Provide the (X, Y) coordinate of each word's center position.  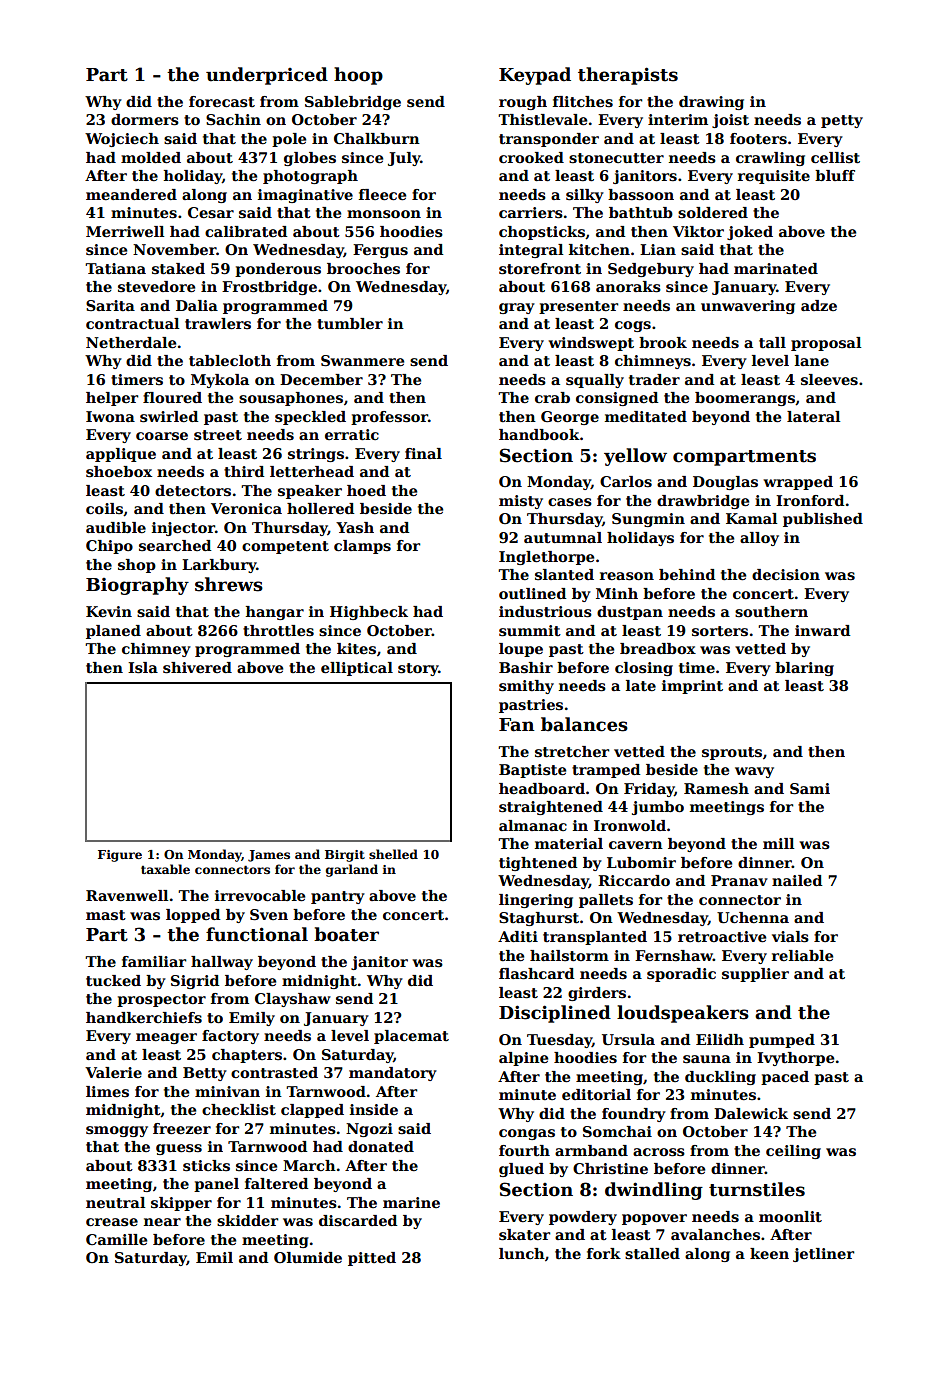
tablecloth (230, 360)
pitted (372, 1259)
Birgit (345, 856)
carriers (531, 213)
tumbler (350, 323)
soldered (713, 212)
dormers (145, 120)
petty (842, 121)
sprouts (732, 753)
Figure (120, 856)
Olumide (308, 1257)
